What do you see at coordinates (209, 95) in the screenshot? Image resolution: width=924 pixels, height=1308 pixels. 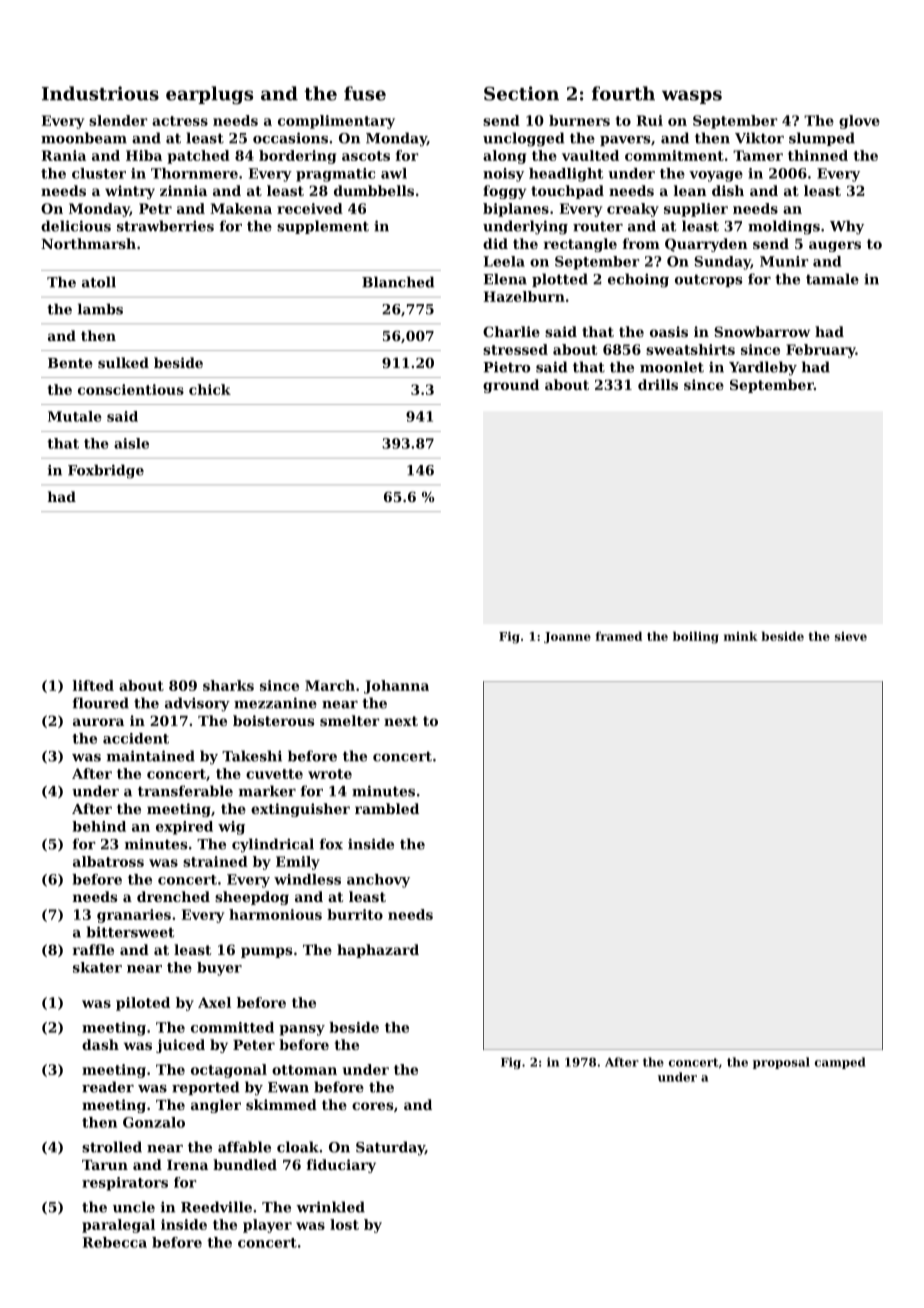 I see `earplugs` at bounding box center [209, 95].
